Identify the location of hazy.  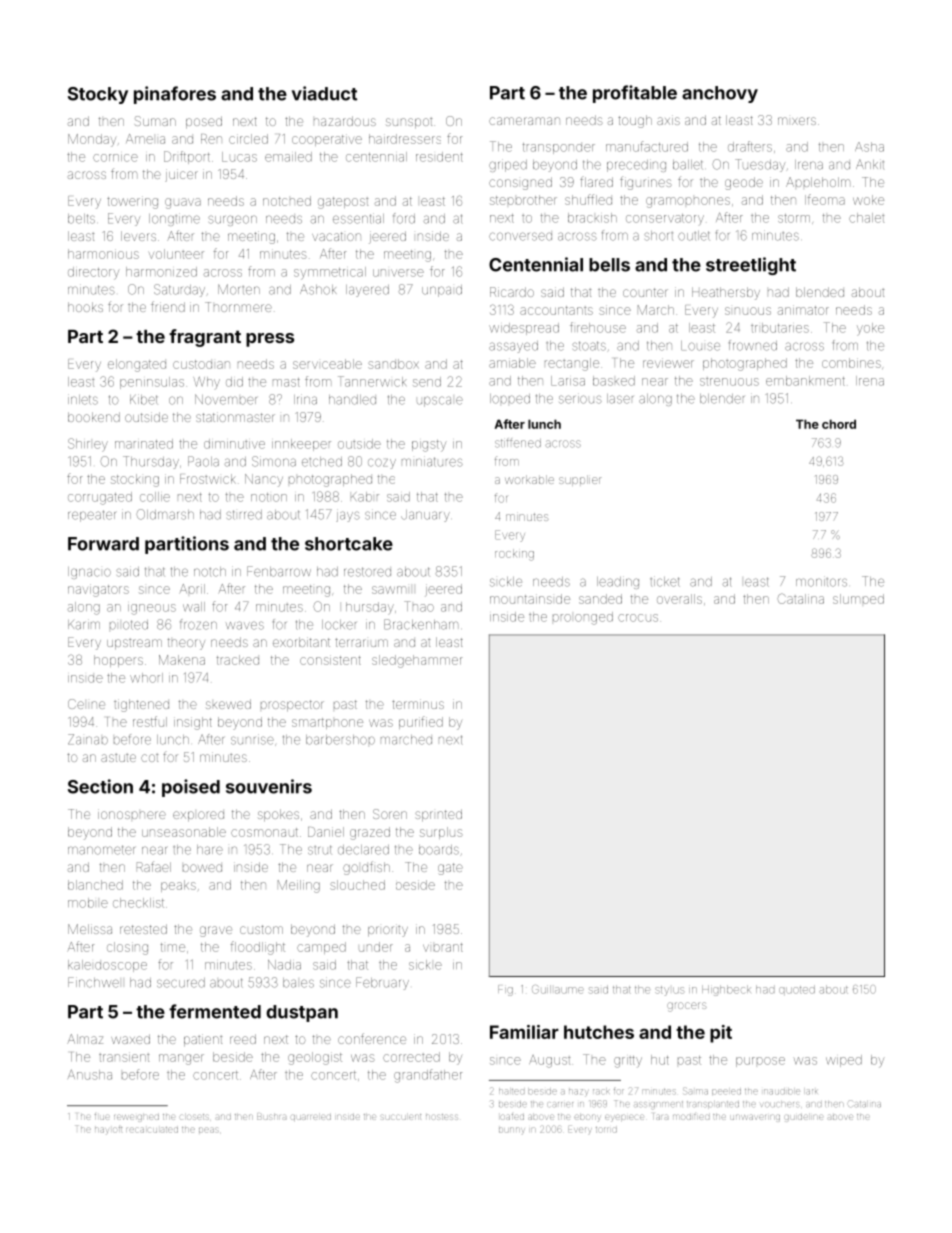
(578, 1092).
